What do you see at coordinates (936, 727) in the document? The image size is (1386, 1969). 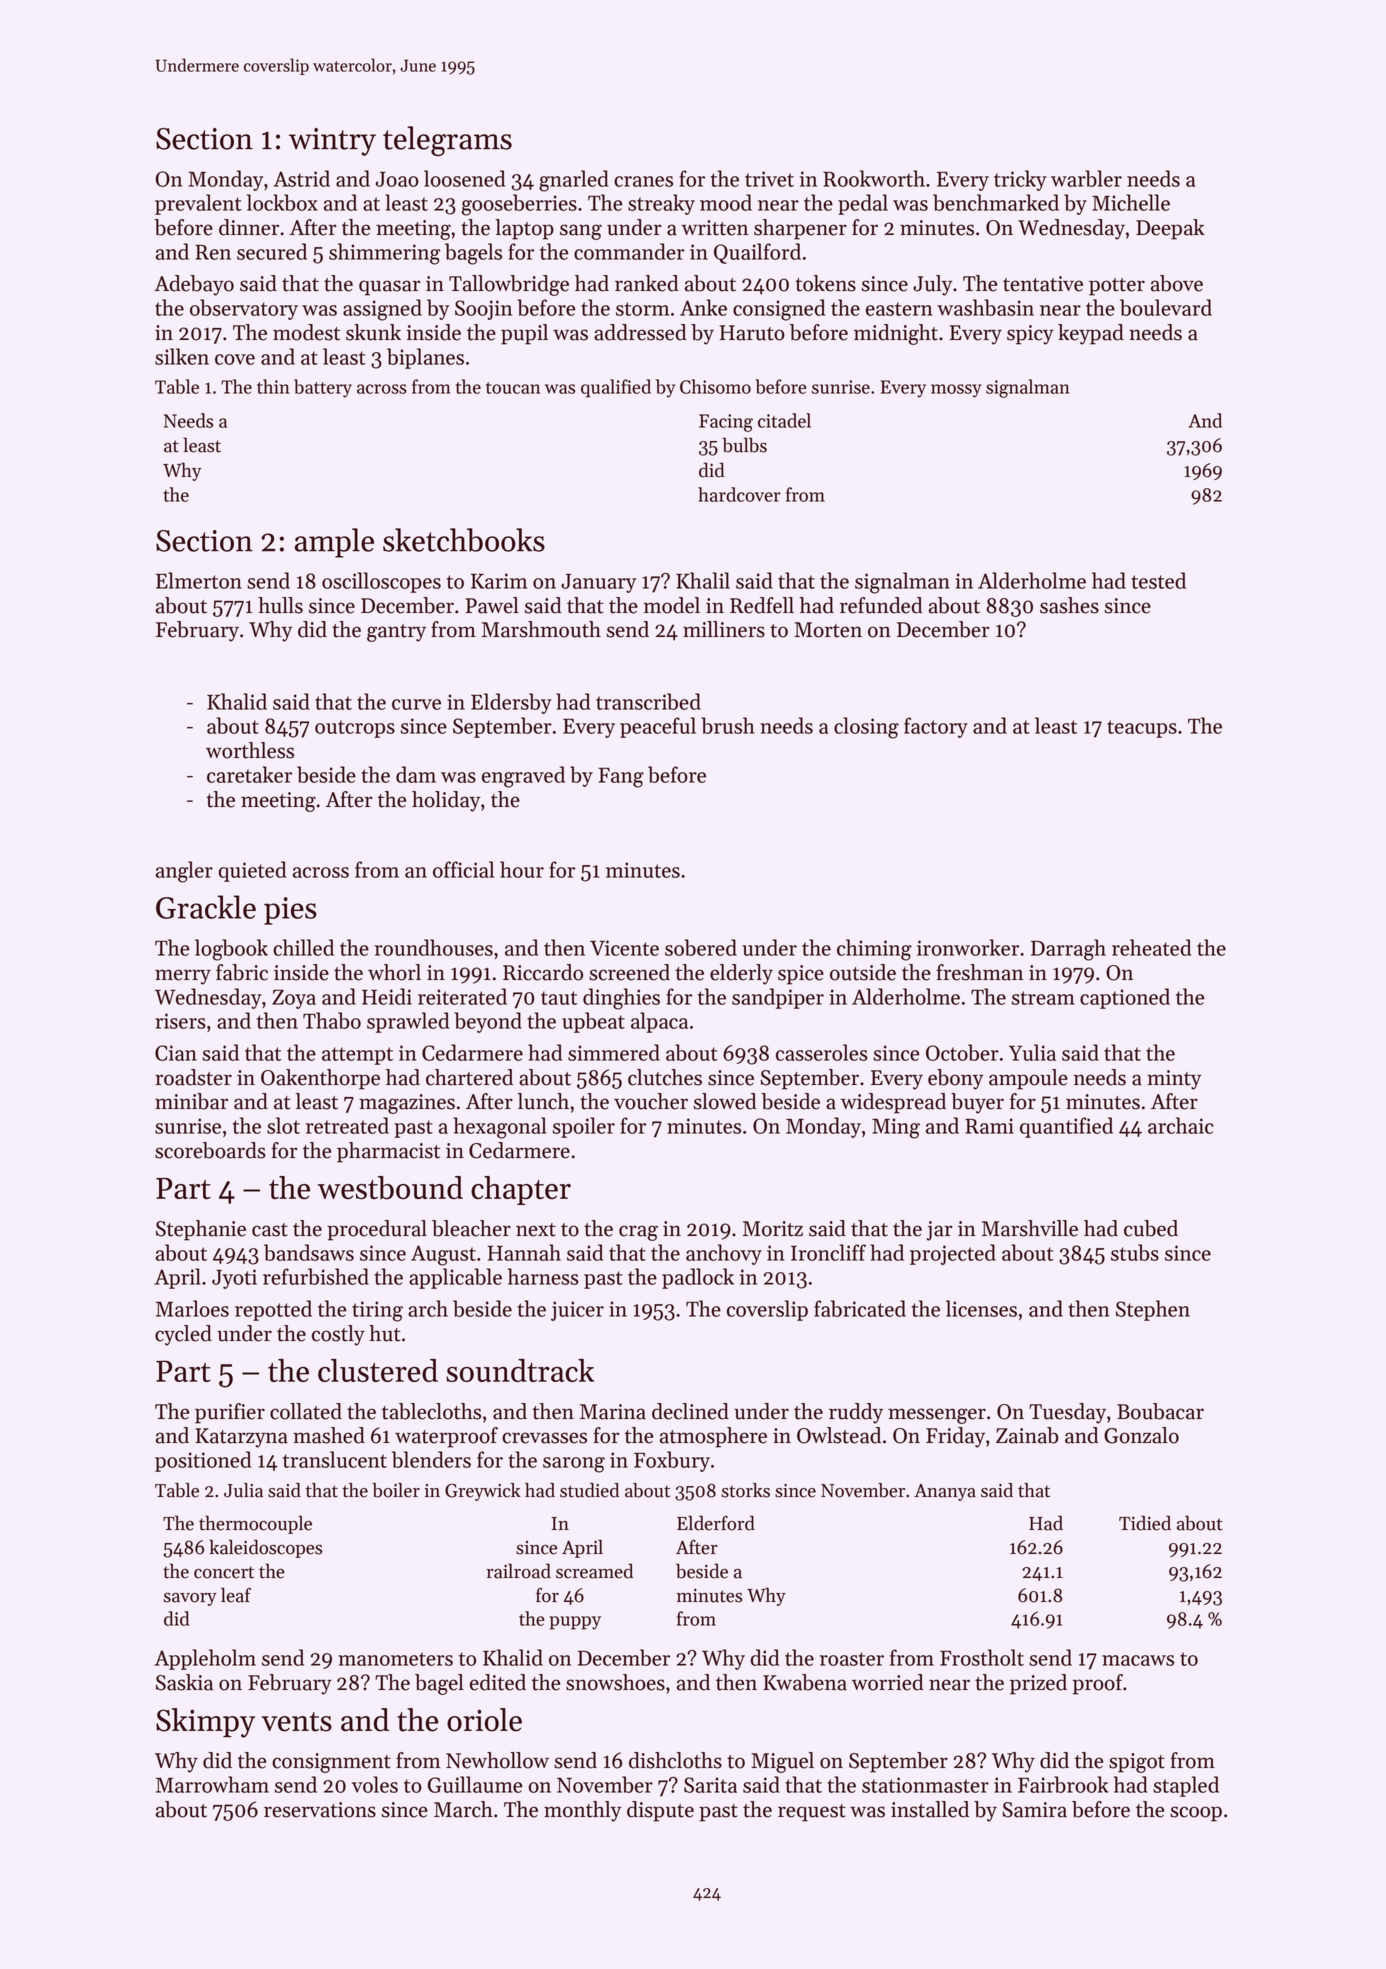 I see `factory` at bounding box center [936, 727].
